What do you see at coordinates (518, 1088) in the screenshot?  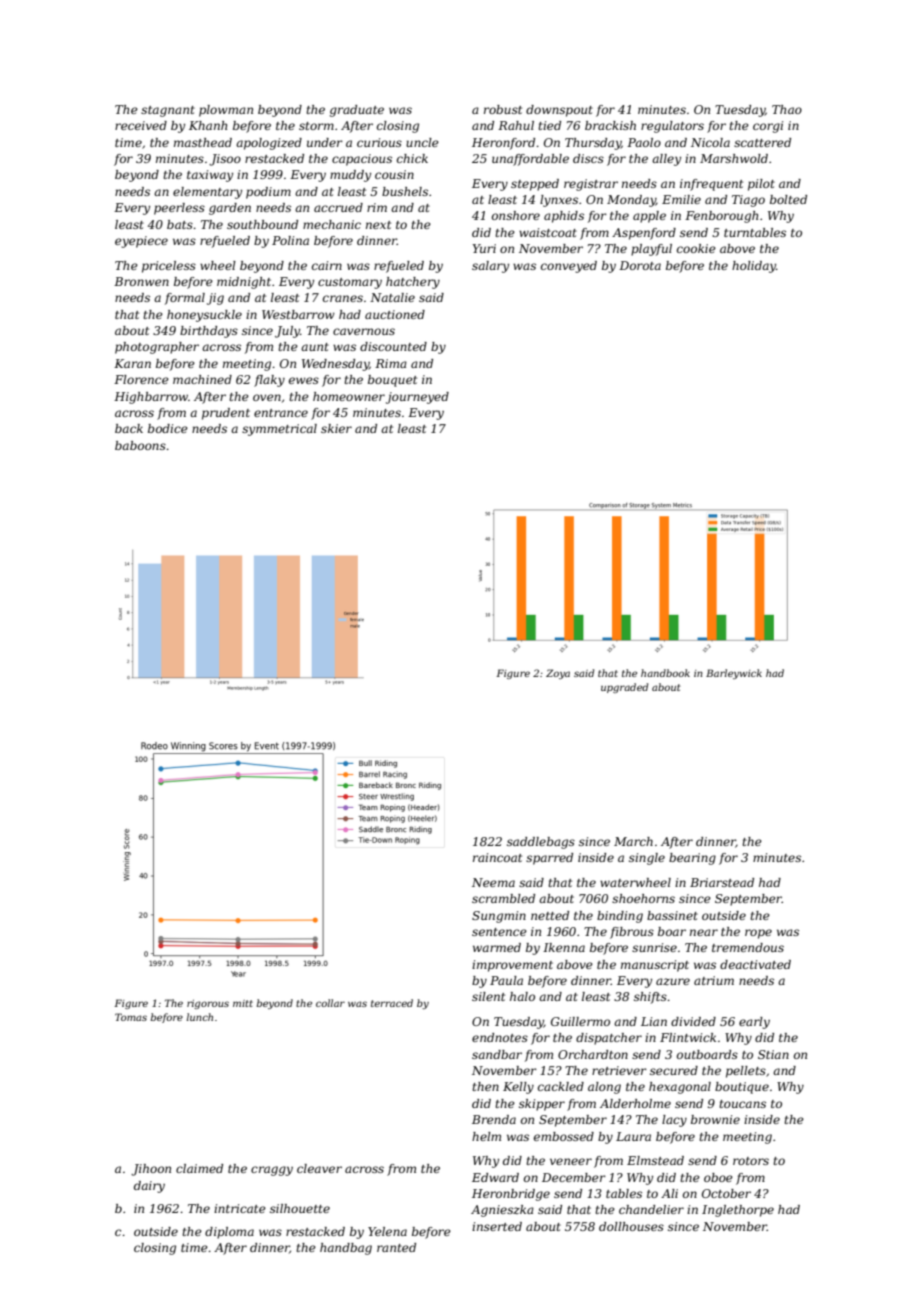 I see `Kelly` at bounding box center [518, 1088].
